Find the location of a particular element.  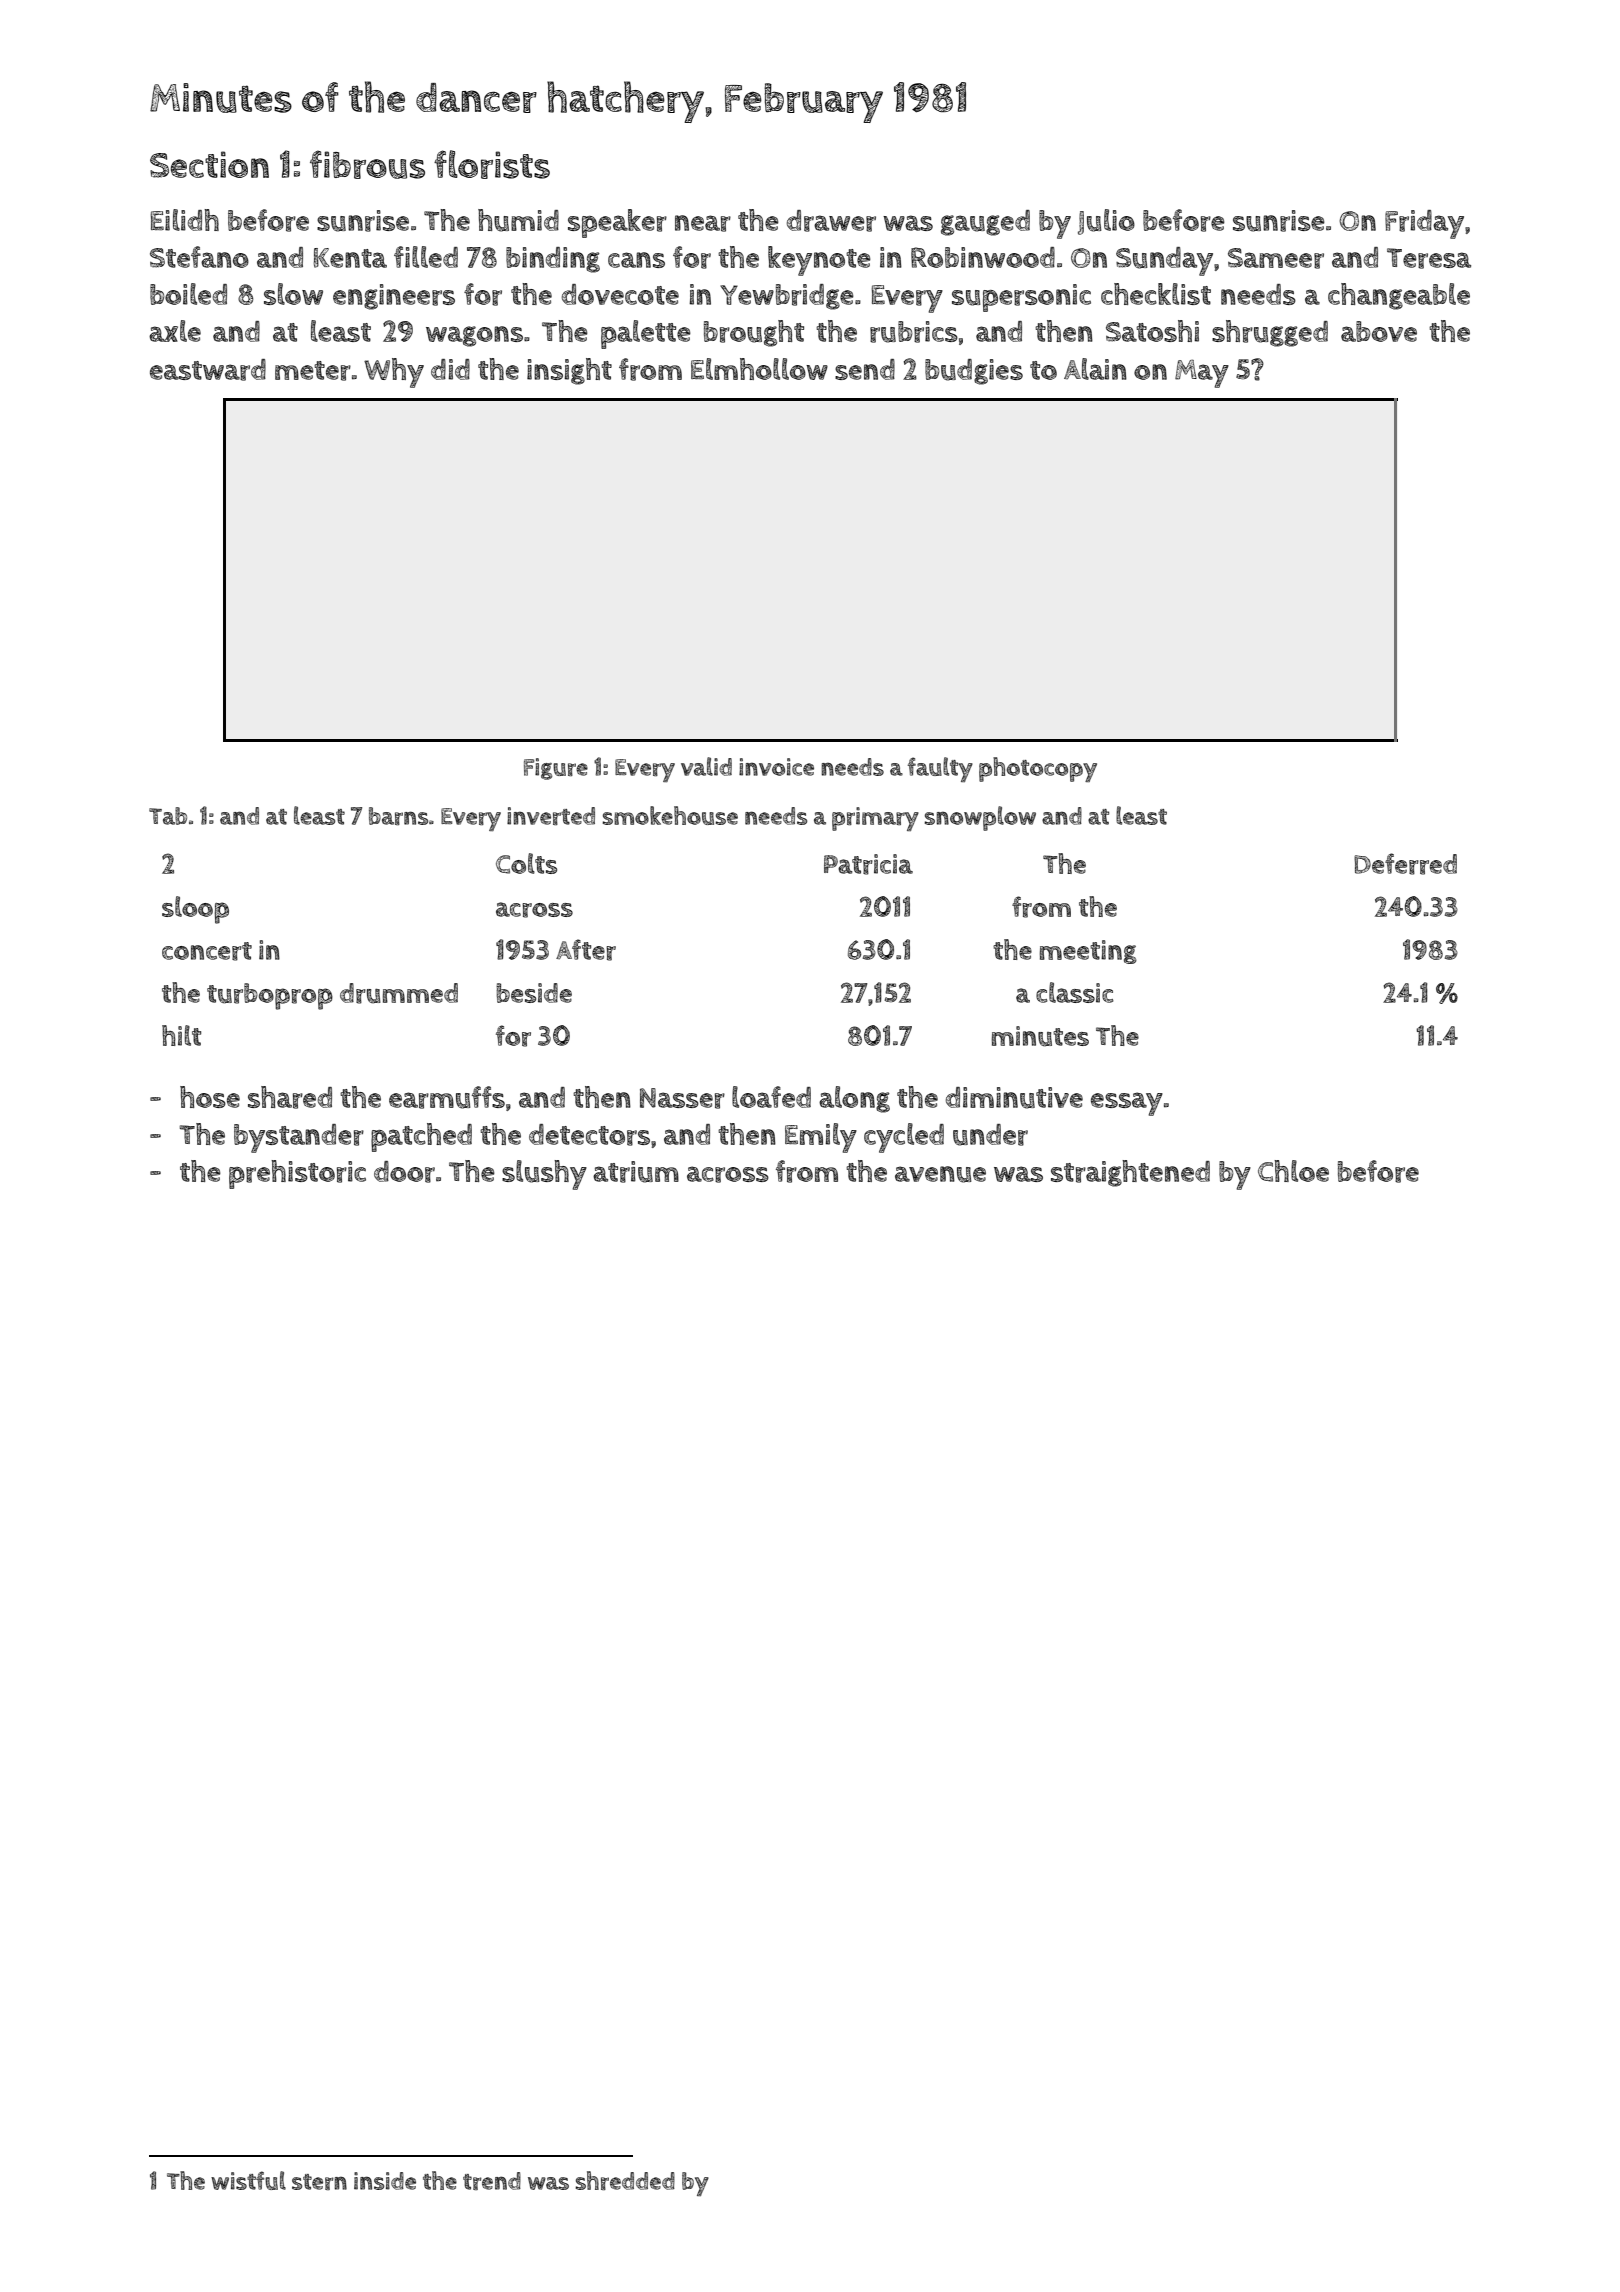

avenue is located at coordinates (940, 1174).
